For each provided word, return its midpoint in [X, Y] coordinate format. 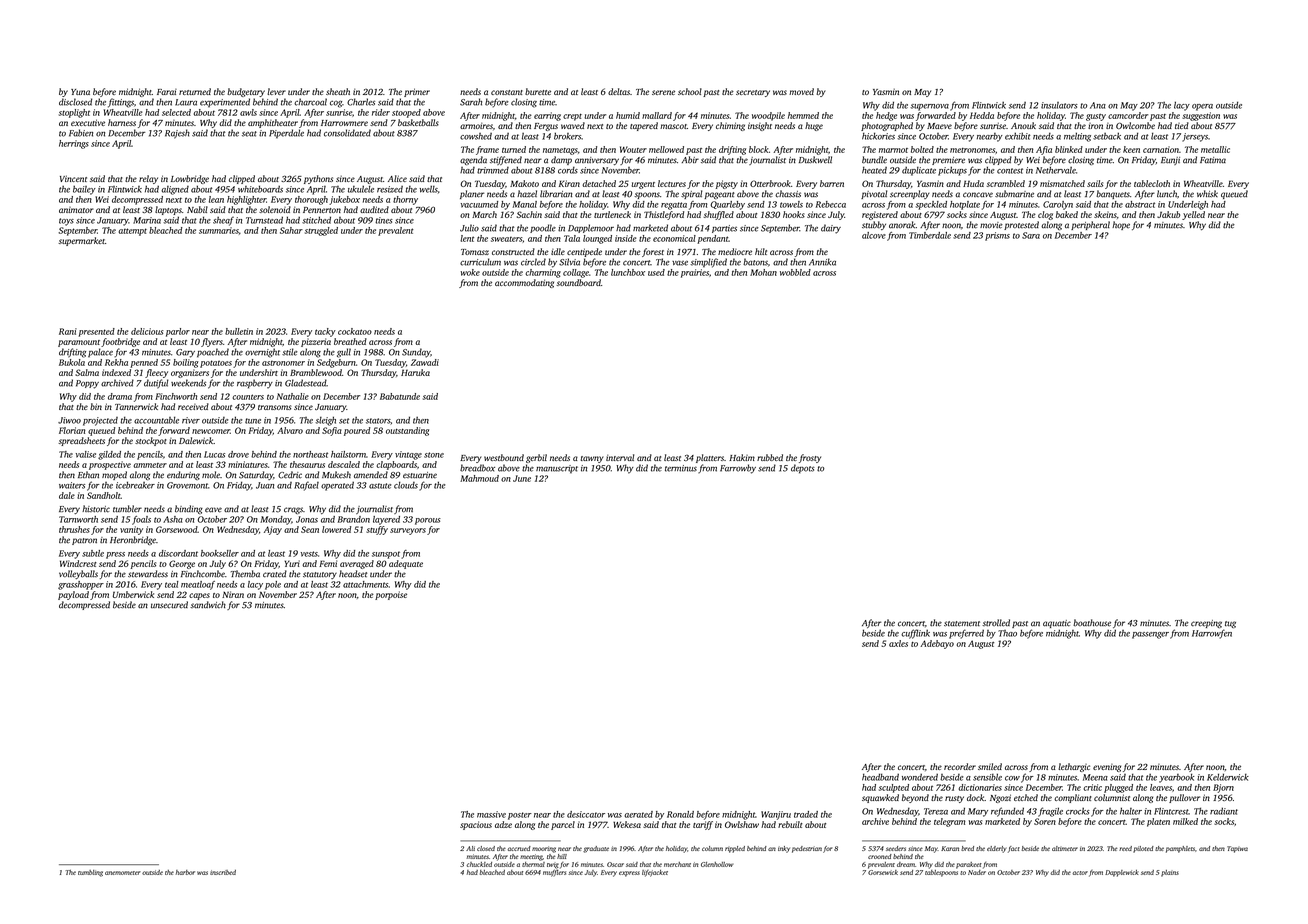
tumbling [90, 873]
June [522, 478]
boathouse [1092, 623]
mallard [657, 115]
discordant [178, 553]
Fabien [81, 133]
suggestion [1201, 116]
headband [880, 777]
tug [1230, 624]
